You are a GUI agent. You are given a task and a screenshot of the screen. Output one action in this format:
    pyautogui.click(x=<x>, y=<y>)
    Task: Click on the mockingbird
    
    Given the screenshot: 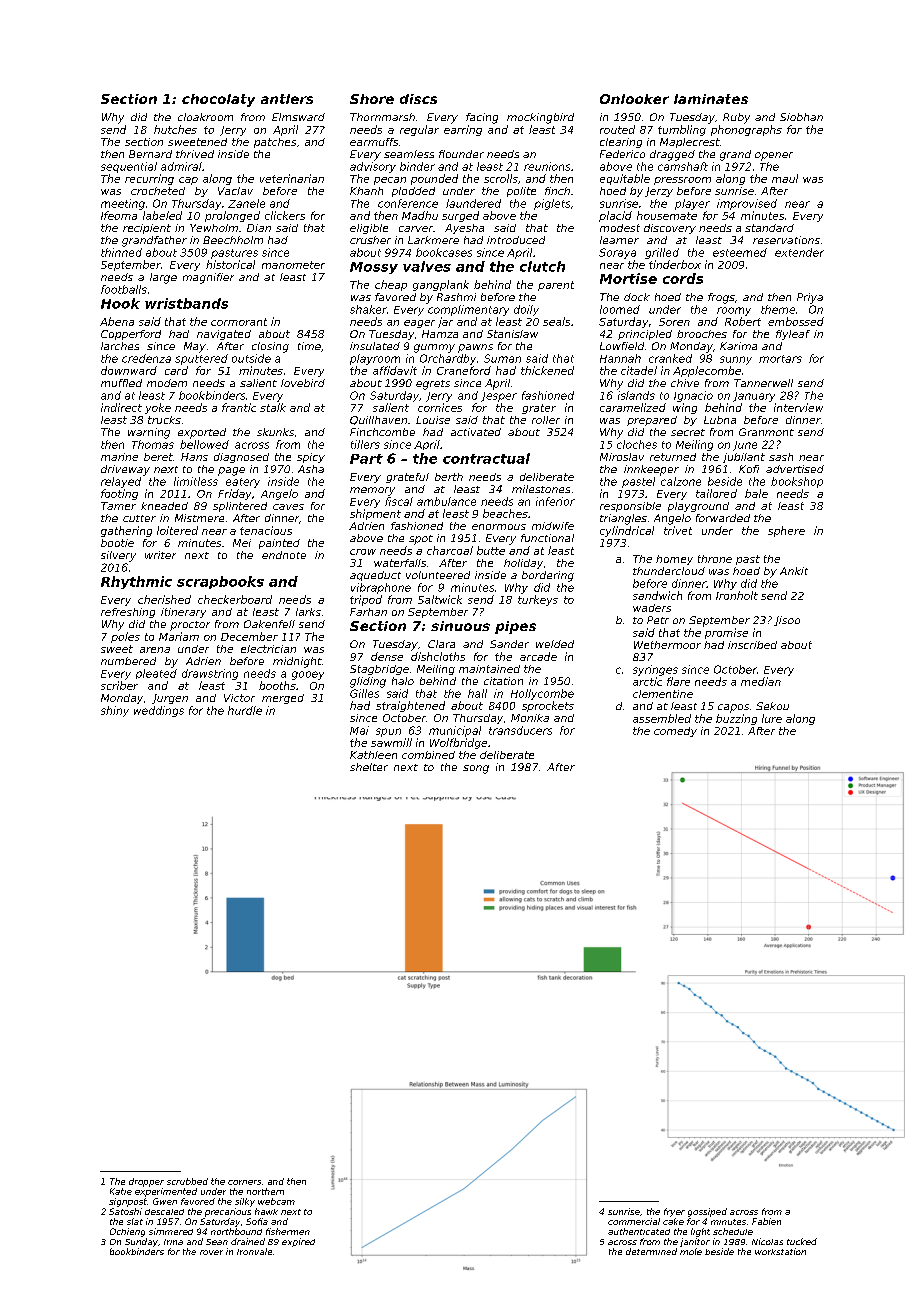 What is the action you would take?
    pyautogui.click(x=540, y=118)
